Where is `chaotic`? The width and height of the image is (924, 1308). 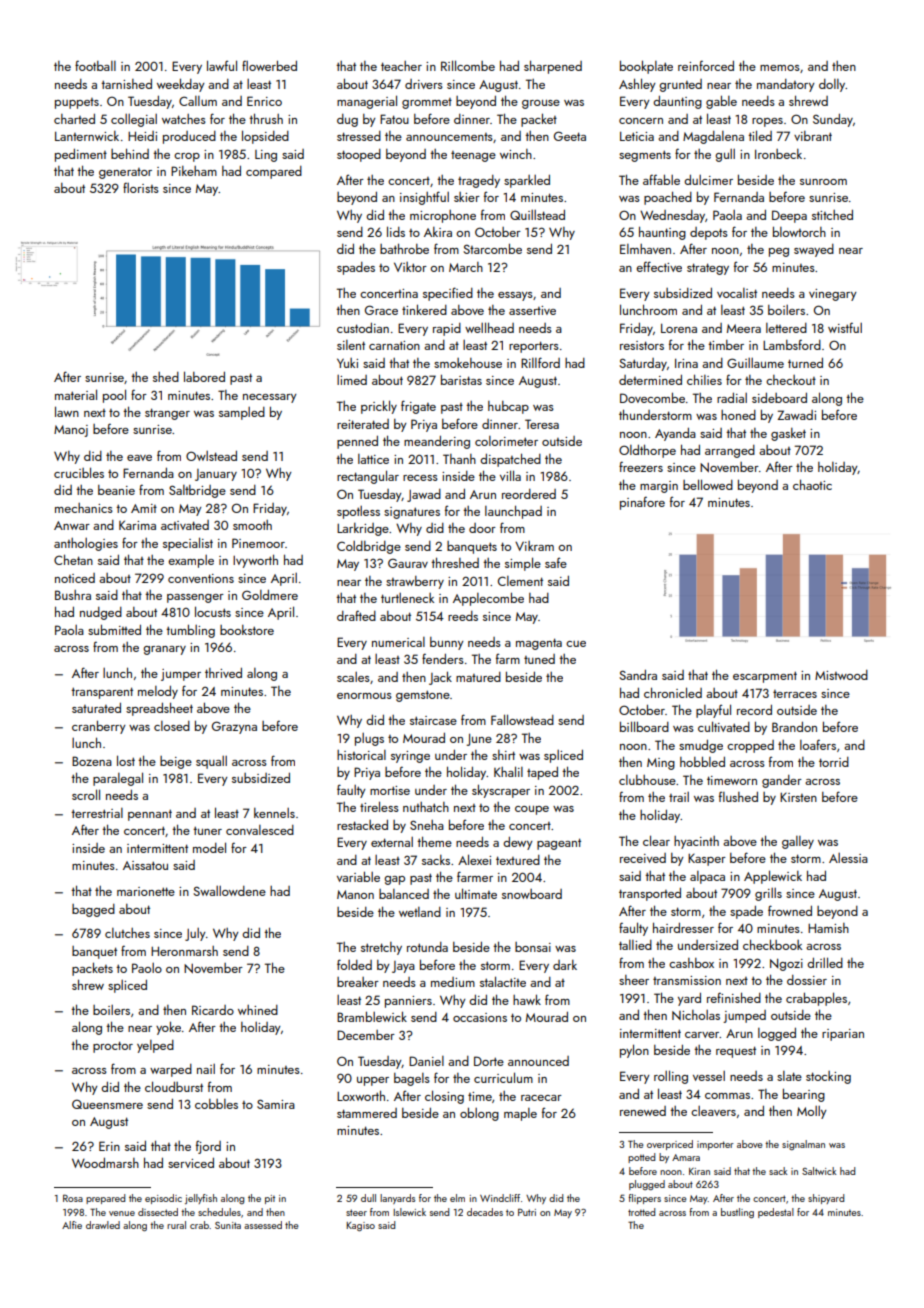
chaotic is located at coordinates (812, 484).
